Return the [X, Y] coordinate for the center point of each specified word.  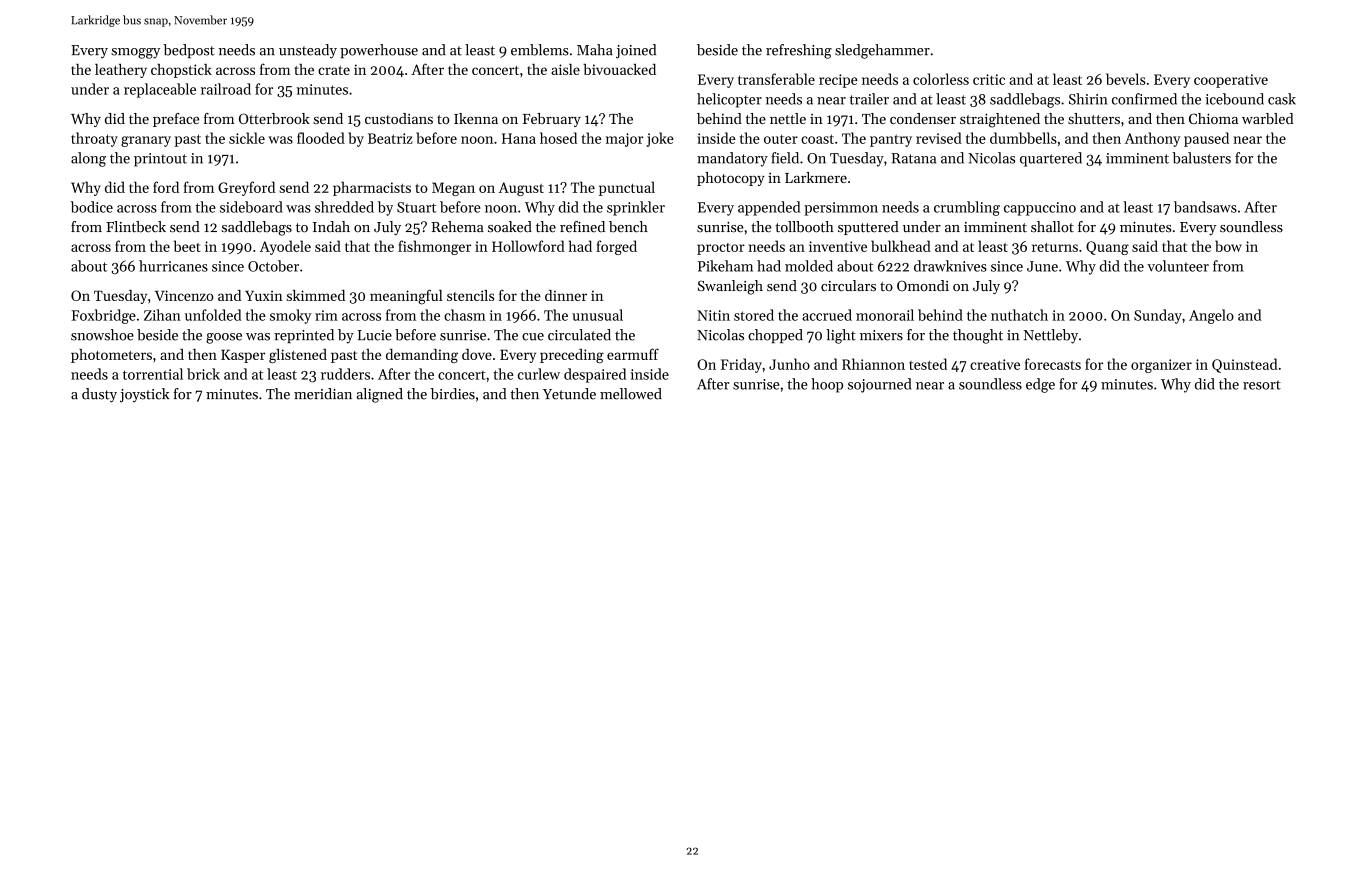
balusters [1201, 158]
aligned [379, 395]
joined [636, 51]
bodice [92, 207]
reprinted [304, 336]
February [552, 120]
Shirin [1088, 99]
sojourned [879, 385]
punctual [627, 188]
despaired [595, 375]
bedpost [189, 51]
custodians [399, 118]
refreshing [799, 51]
